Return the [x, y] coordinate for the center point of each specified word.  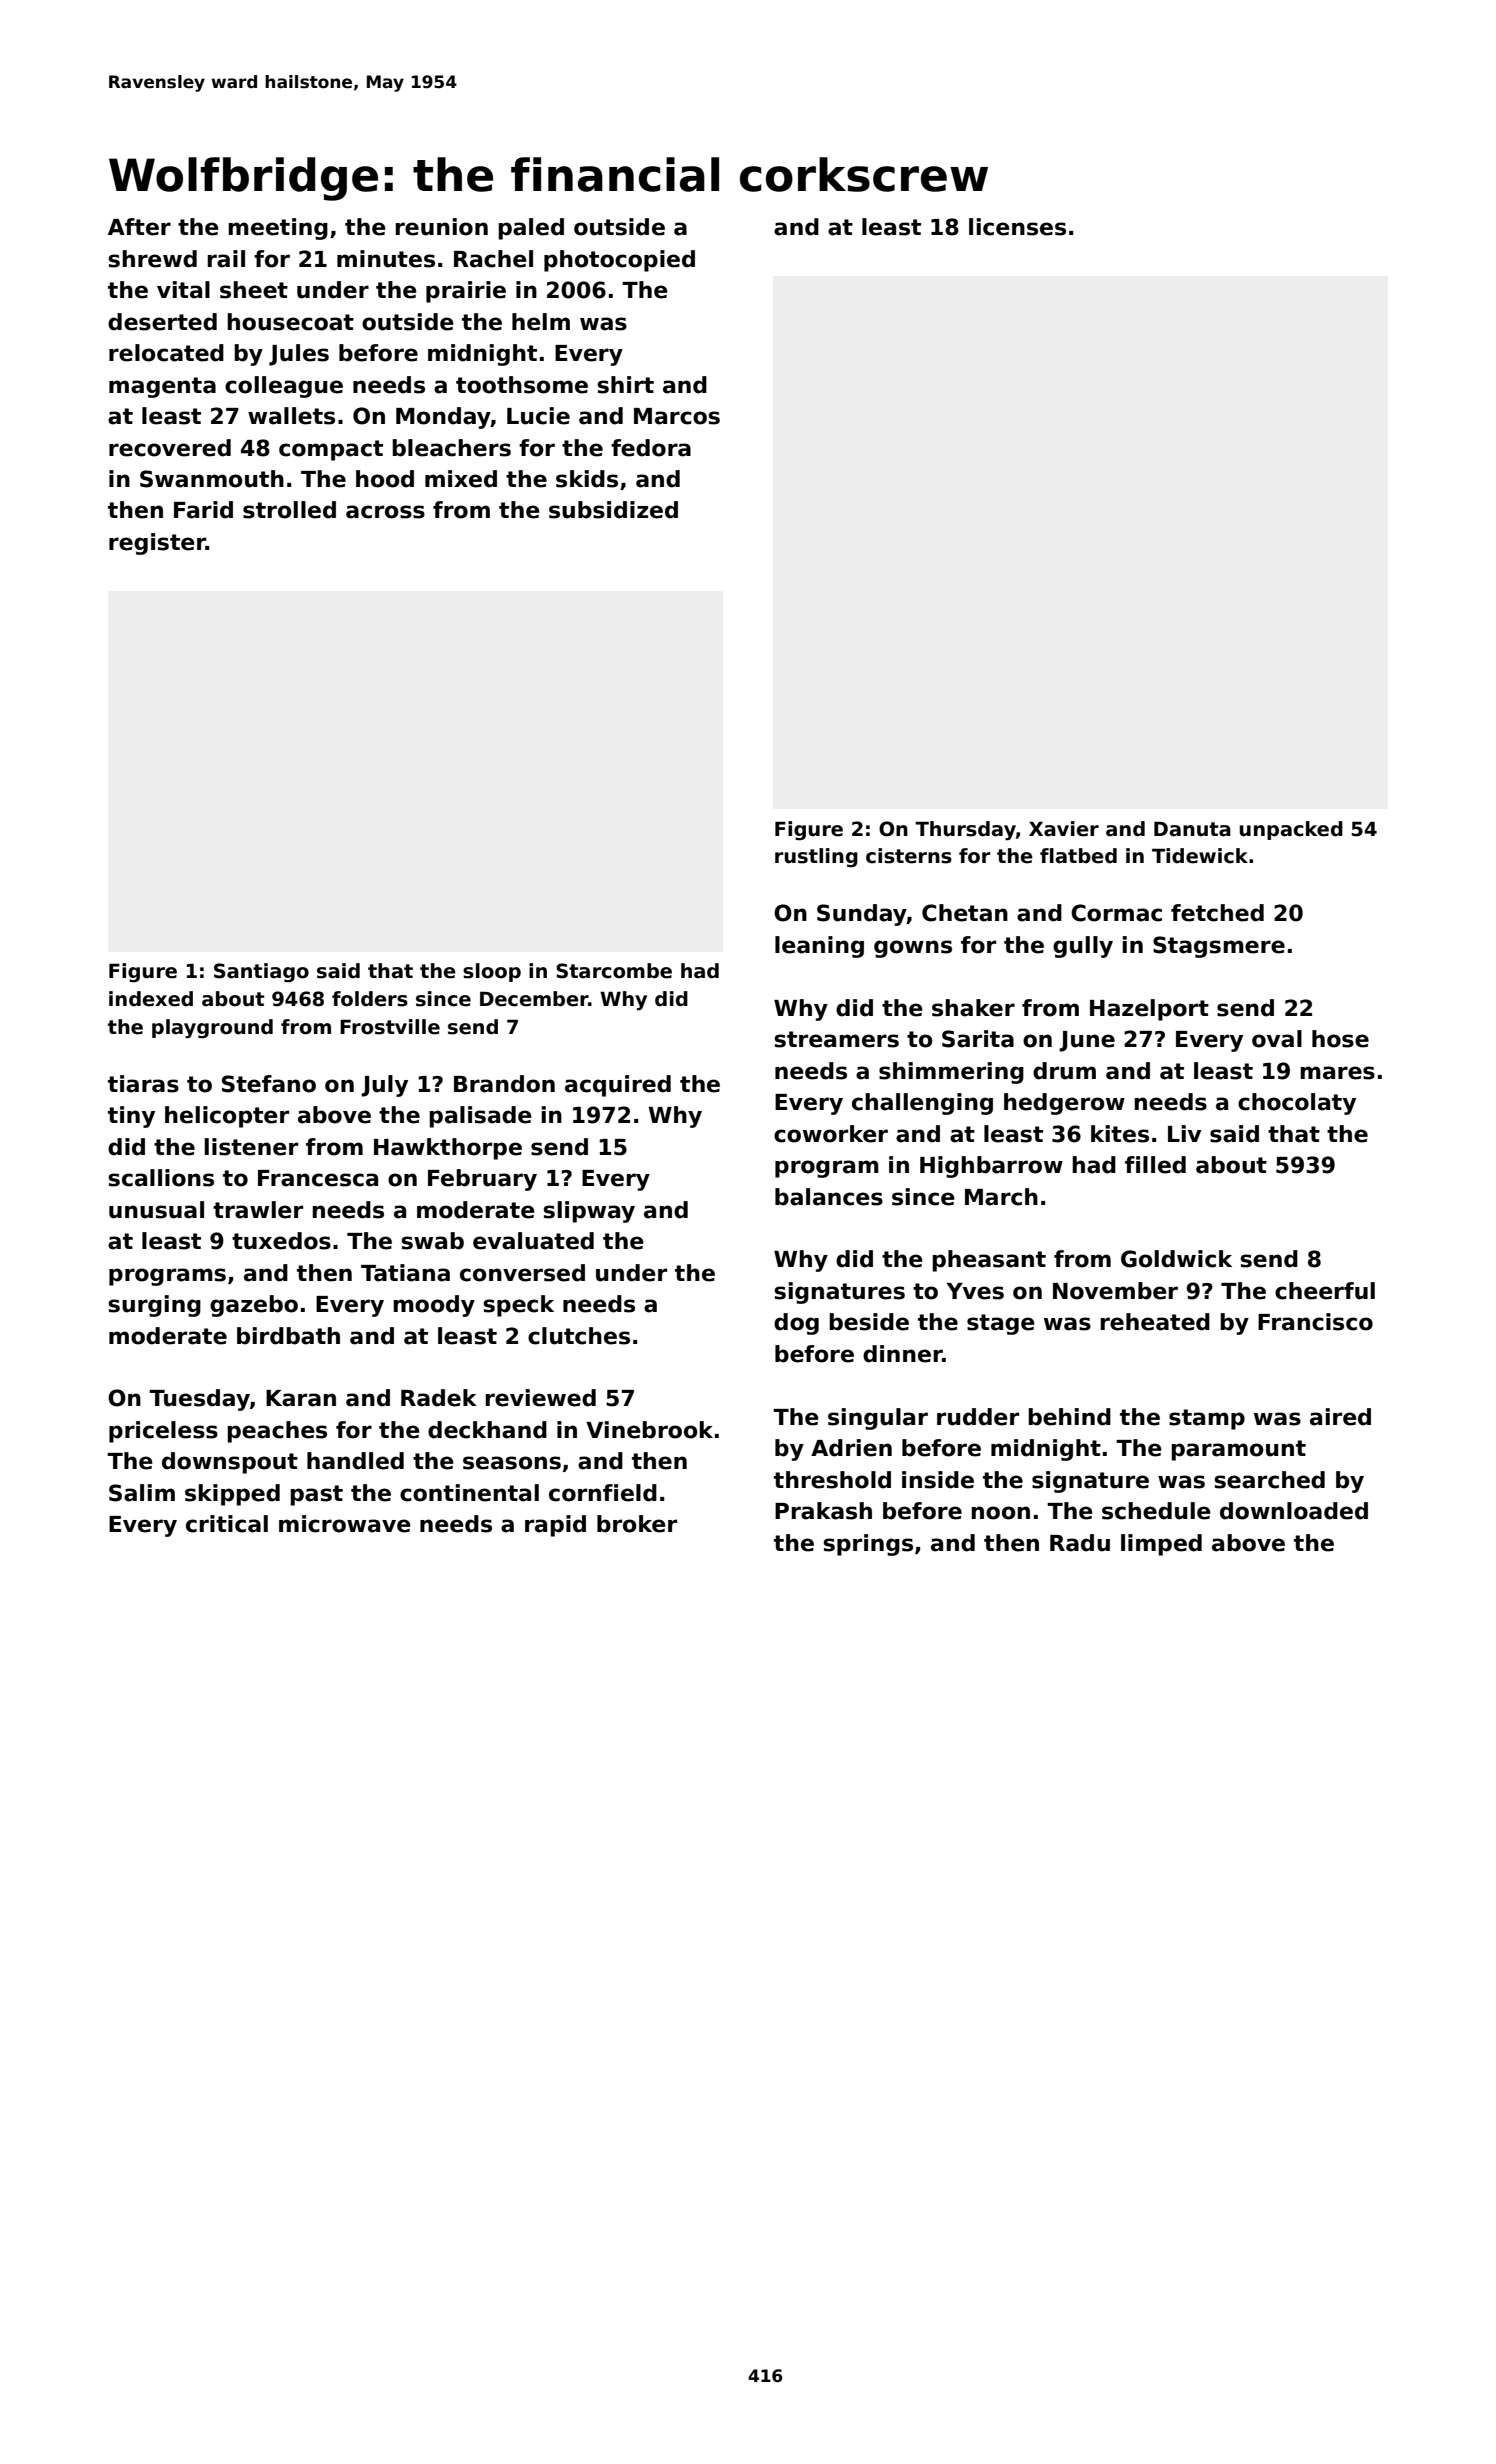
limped [1161, 1545]
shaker [973, 1008]
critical [227, 1524]
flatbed [1078, 856]
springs [868, 1545]
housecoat [290, 322]
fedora [651, 448]
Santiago [261, 973]
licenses [1017, 227]
